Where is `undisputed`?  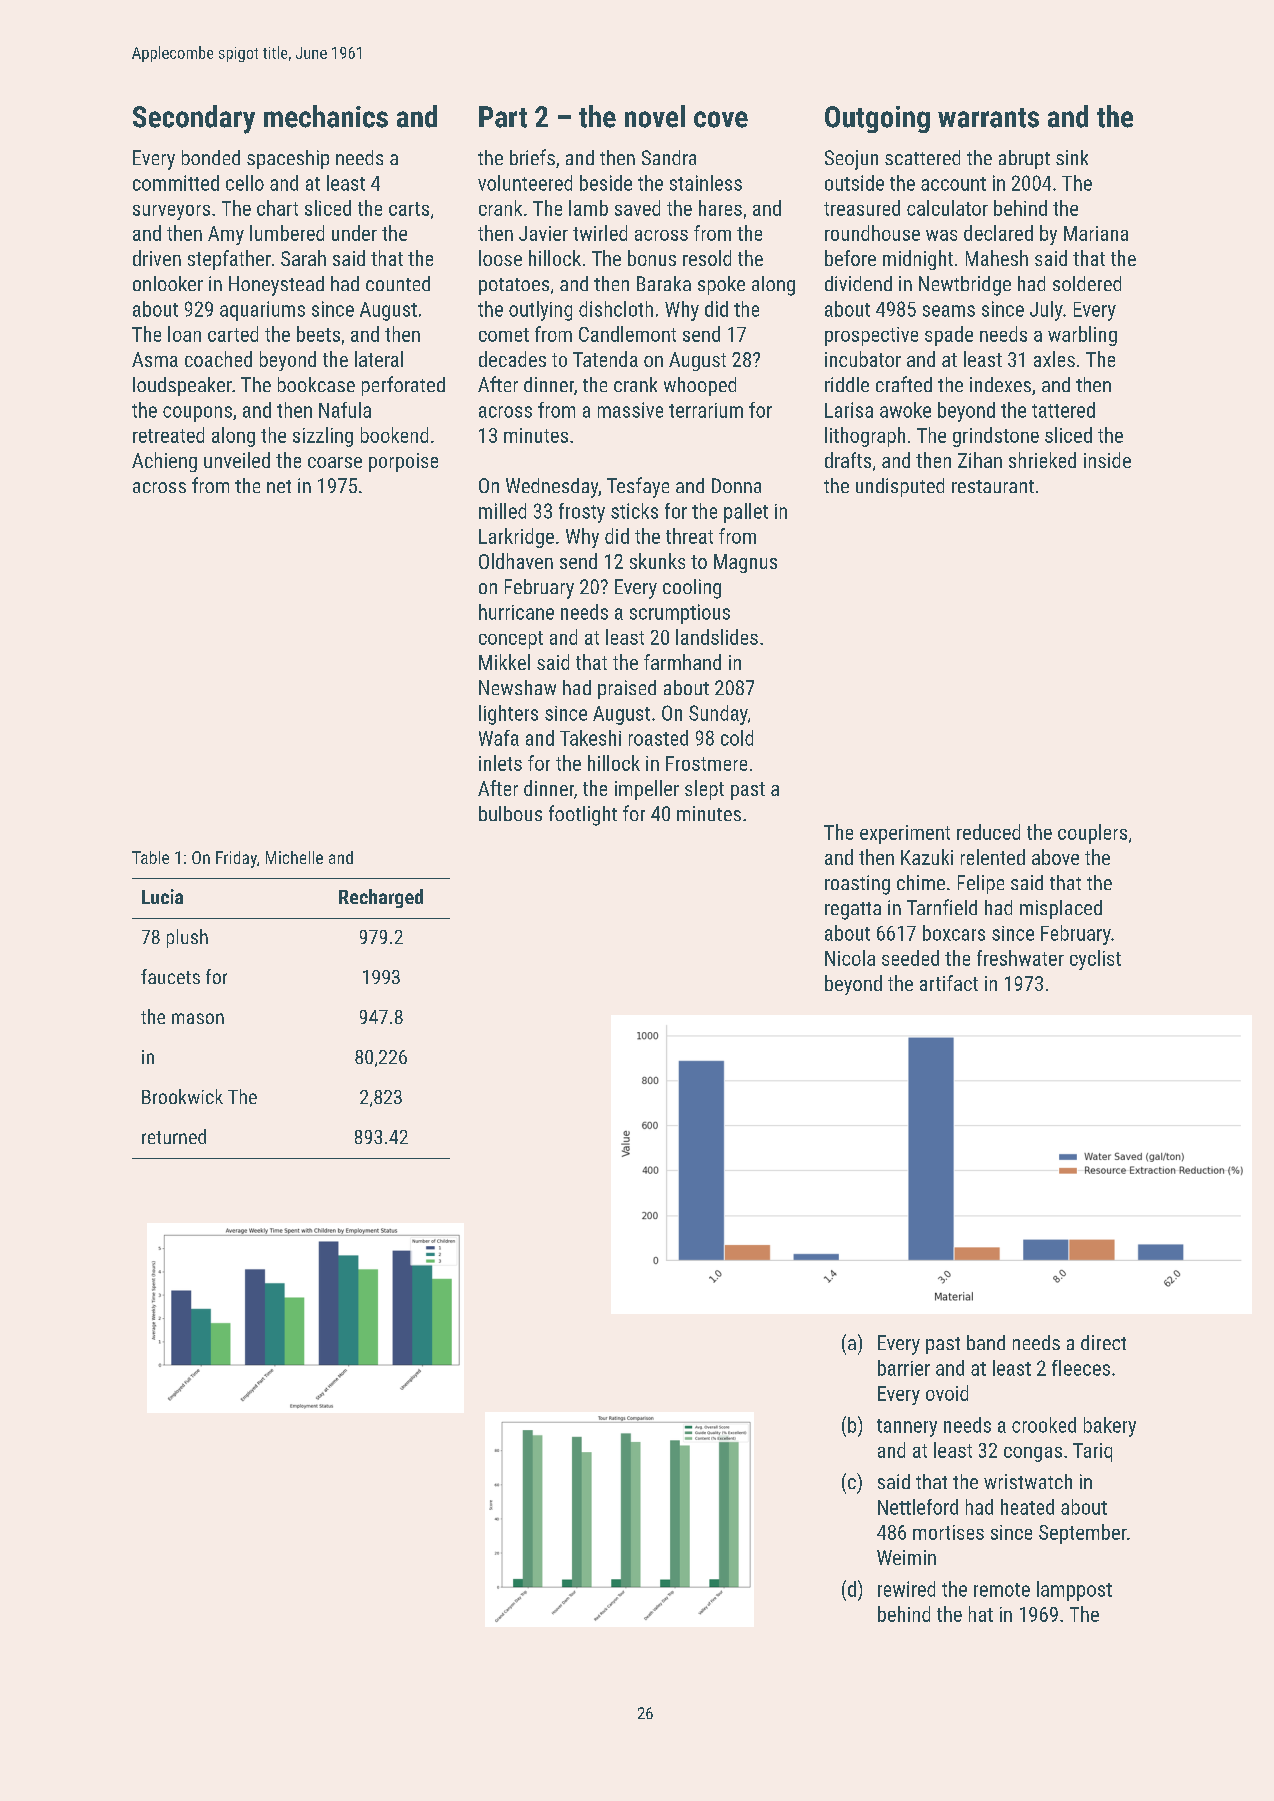 undisputed is located at coordinates (900, 487).
